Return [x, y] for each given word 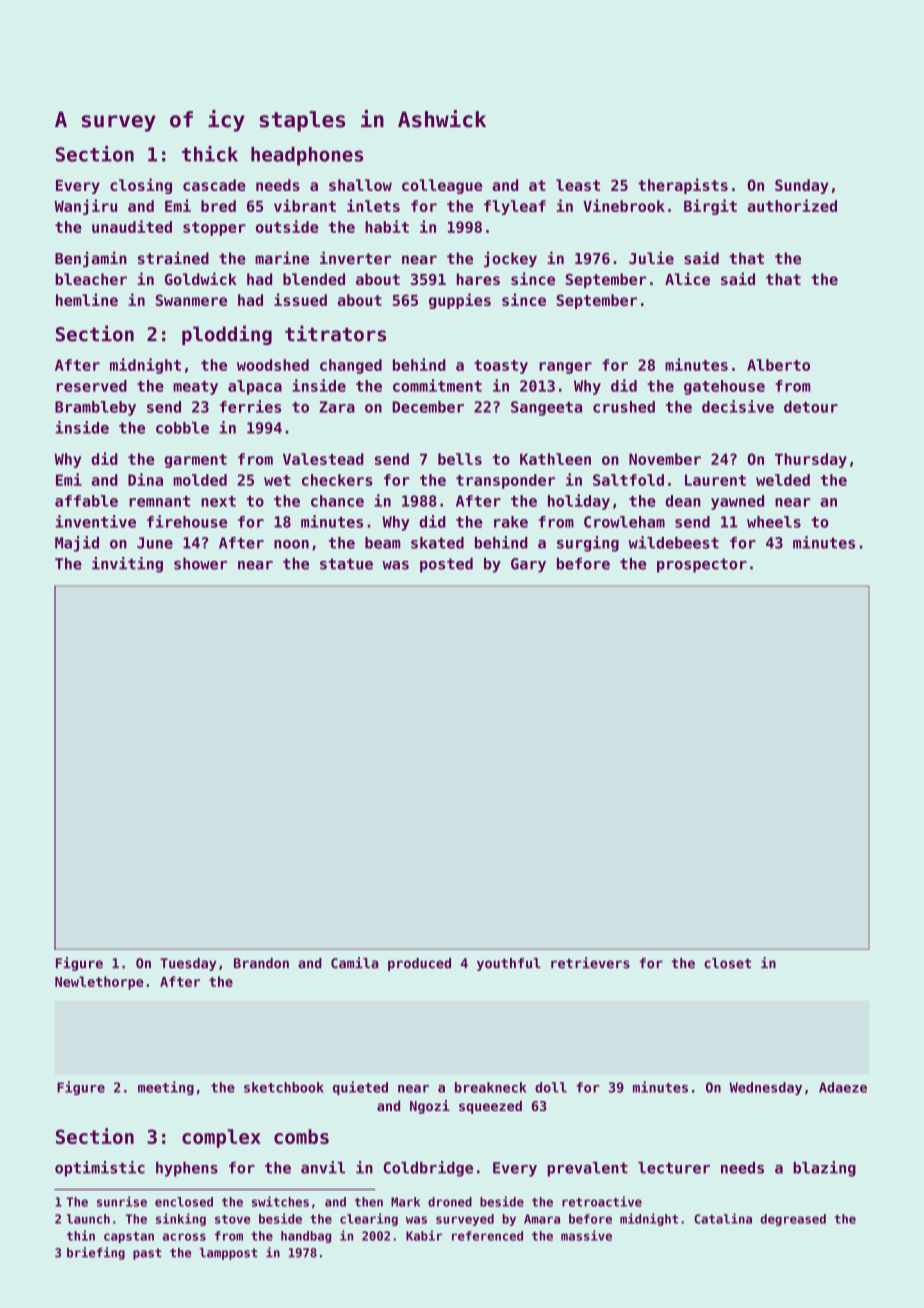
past [147, 1254]
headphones [307, 156]
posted [446, 565]
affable [86, 501]
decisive [738, 406]
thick [210, 154]
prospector [702, 565]
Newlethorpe [99, 983]
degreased [793, 1220]
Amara [542, 1219]
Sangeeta [546, 408]
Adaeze [843, 1087]
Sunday [802, 186]
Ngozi [430, 1107]
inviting [127, 565]
